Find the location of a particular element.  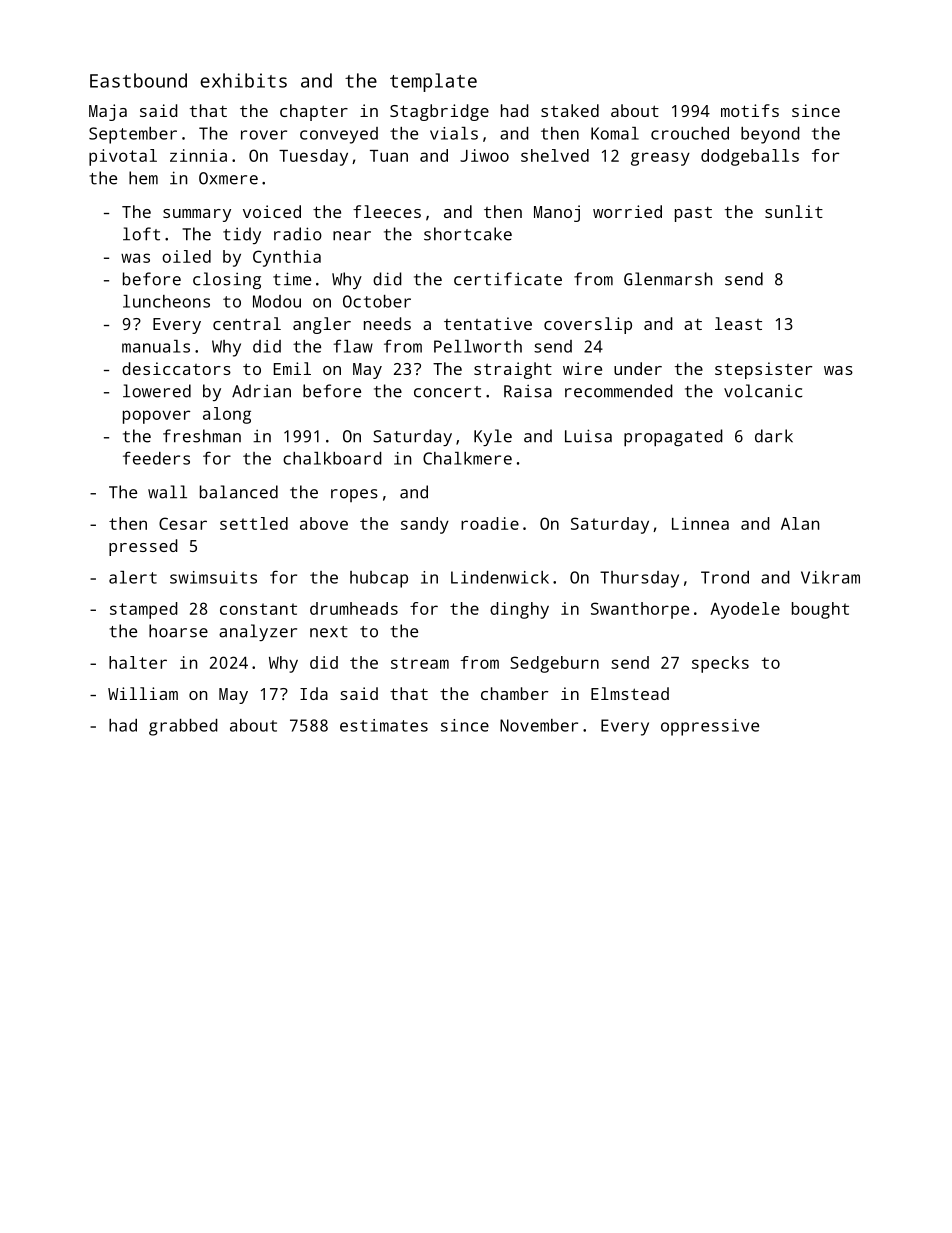

luncheons is located at coordinates (166, 301).
